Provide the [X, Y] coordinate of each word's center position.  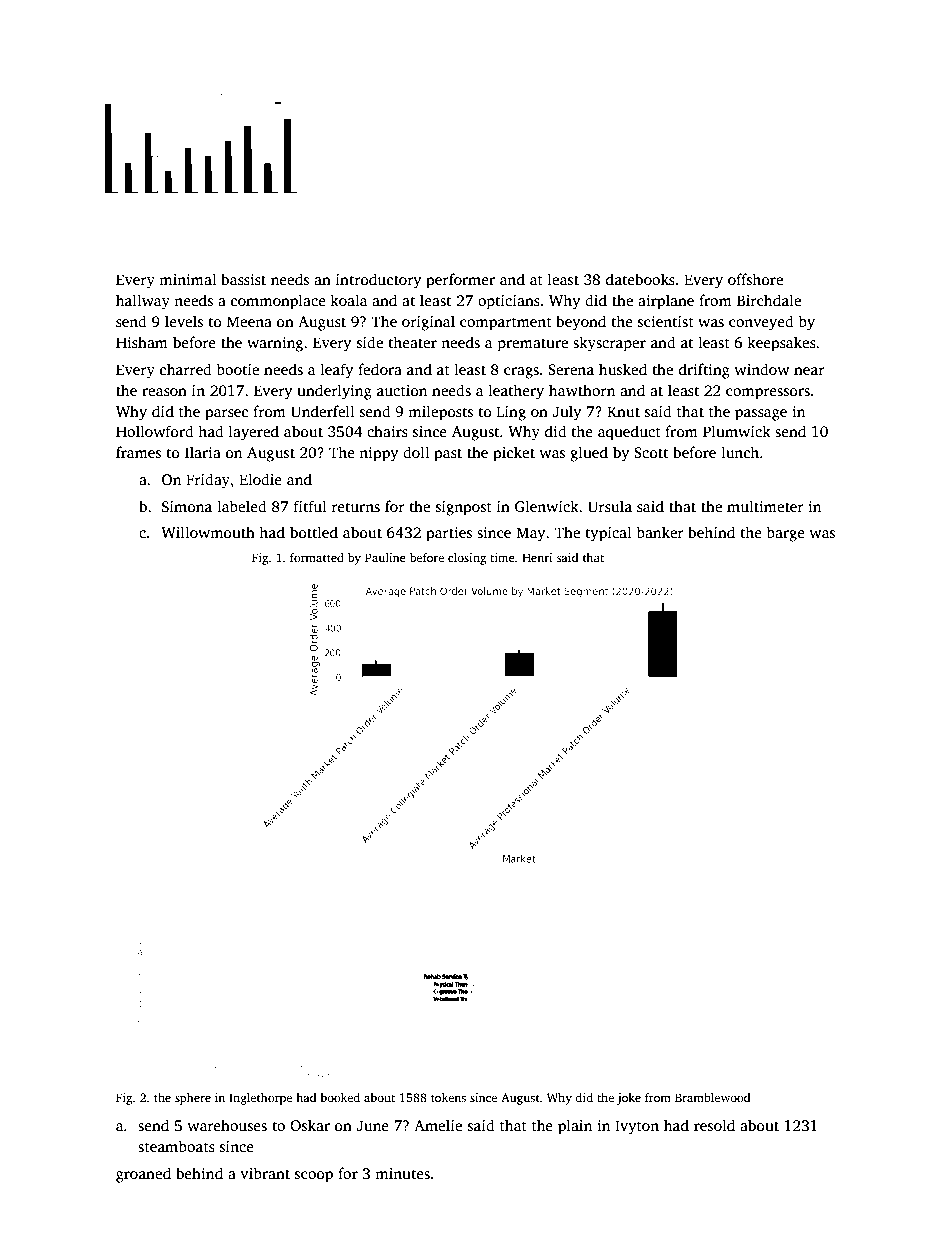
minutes [402, 1174]
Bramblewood [712, 1097]
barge [785, 534]
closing [467, 559]
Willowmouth [208, 532]
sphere [193, 1099]
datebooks [640, 279]
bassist [243, 279]
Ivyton [637, 1127]
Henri [537, 557]
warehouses [227, 1125]
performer [460, 281]
